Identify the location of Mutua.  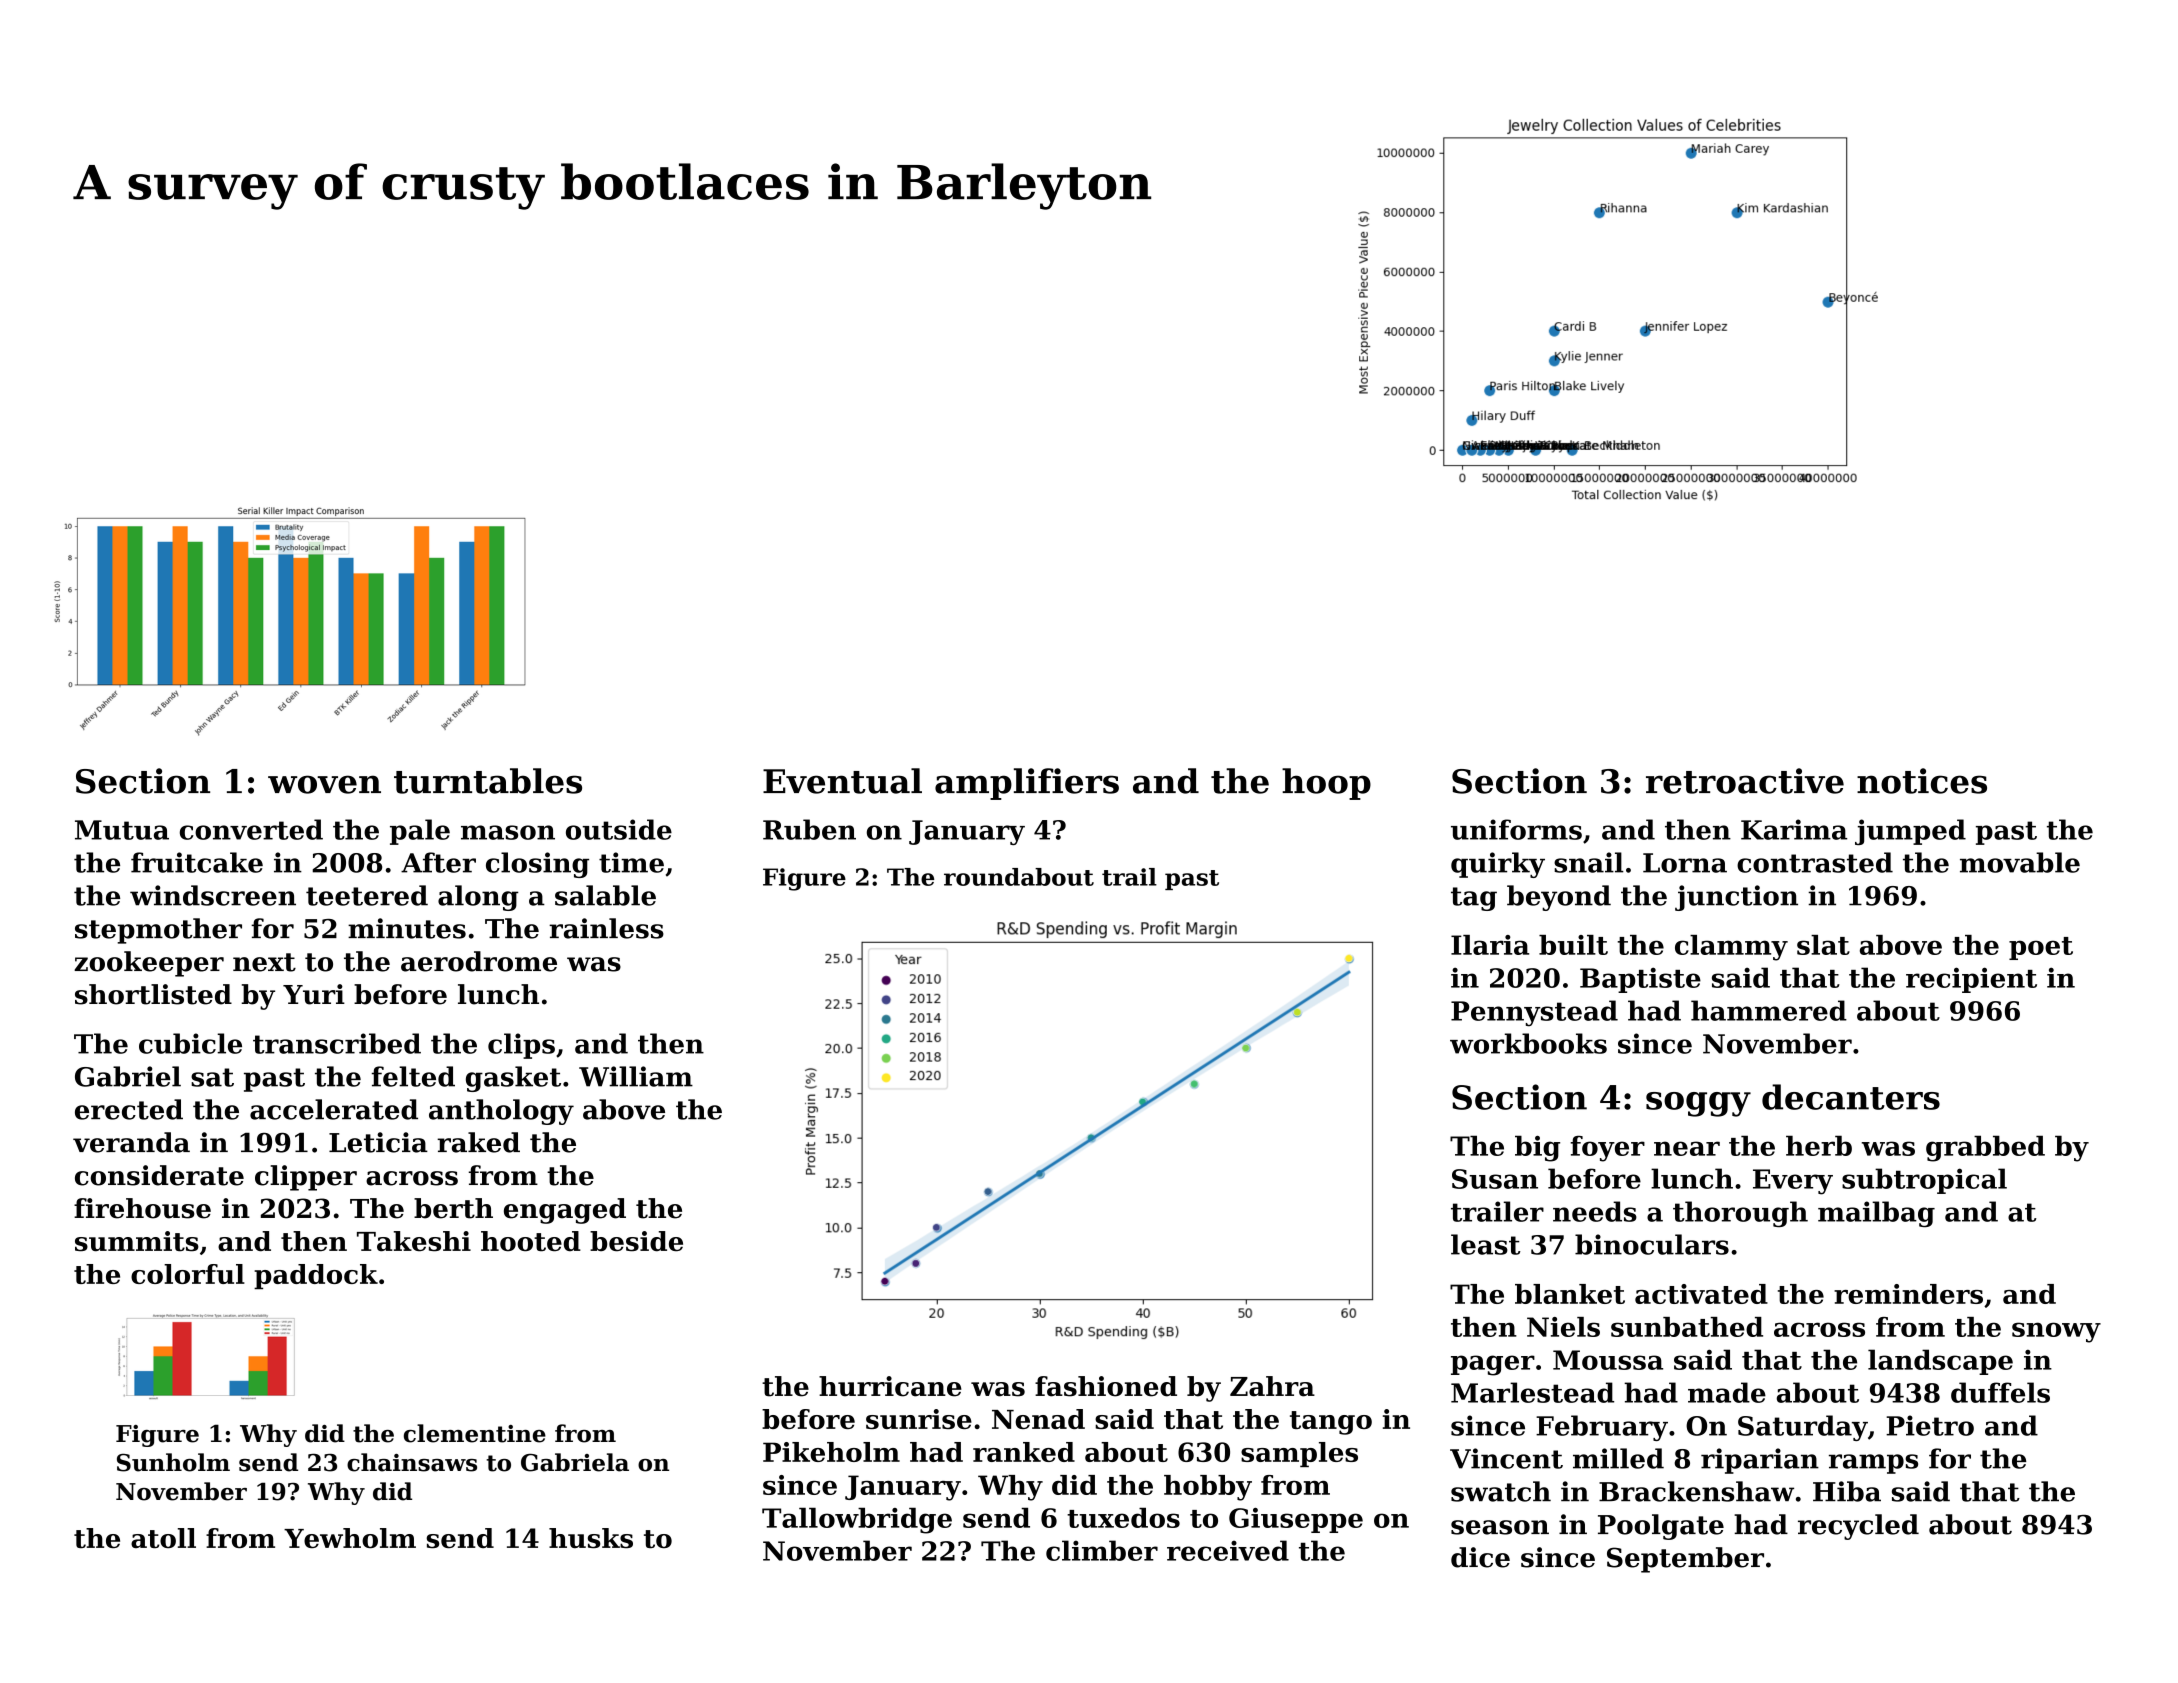
(122, 830).
